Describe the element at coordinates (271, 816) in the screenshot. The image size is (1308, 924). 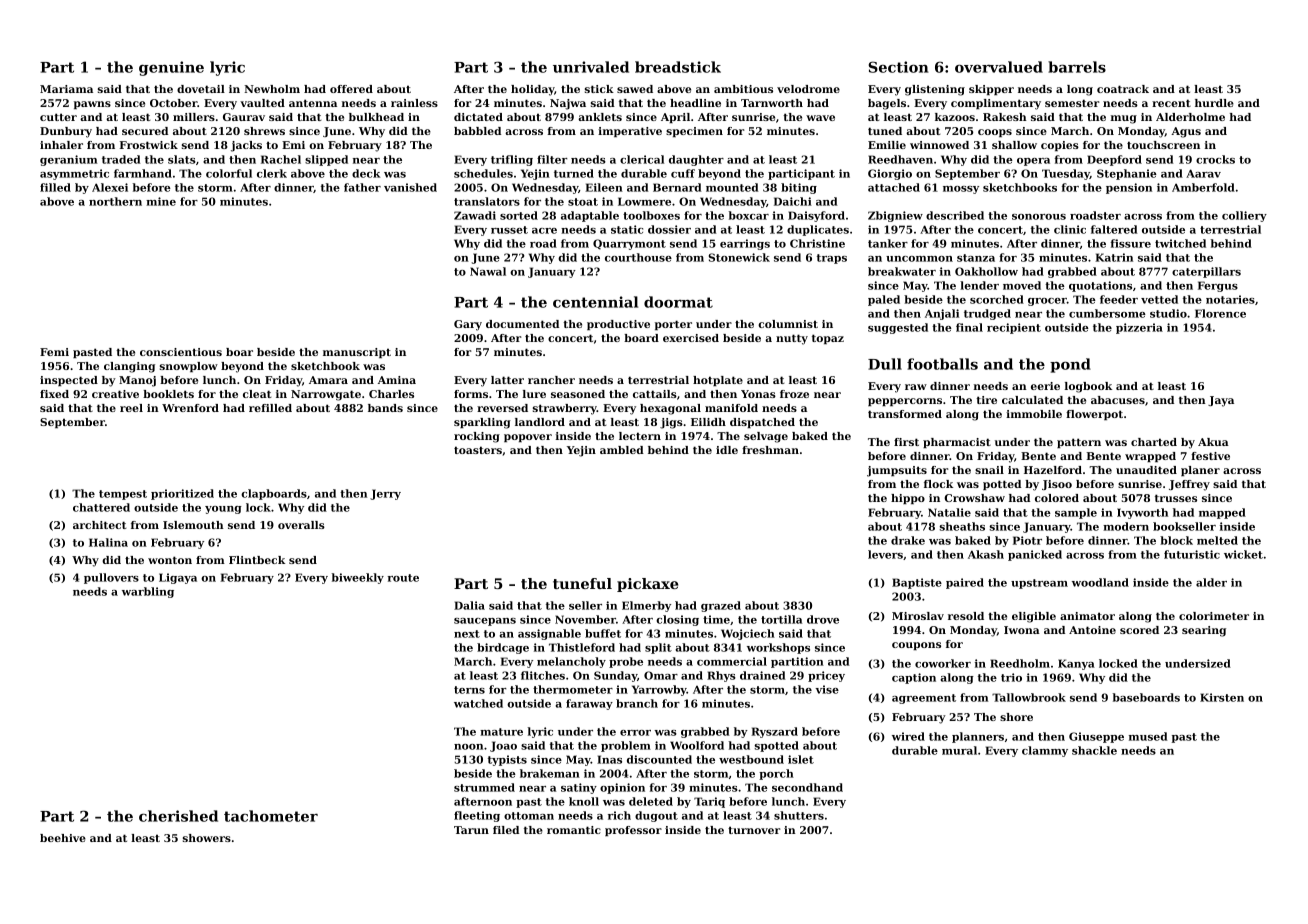
I see `tachometer` at that location.
